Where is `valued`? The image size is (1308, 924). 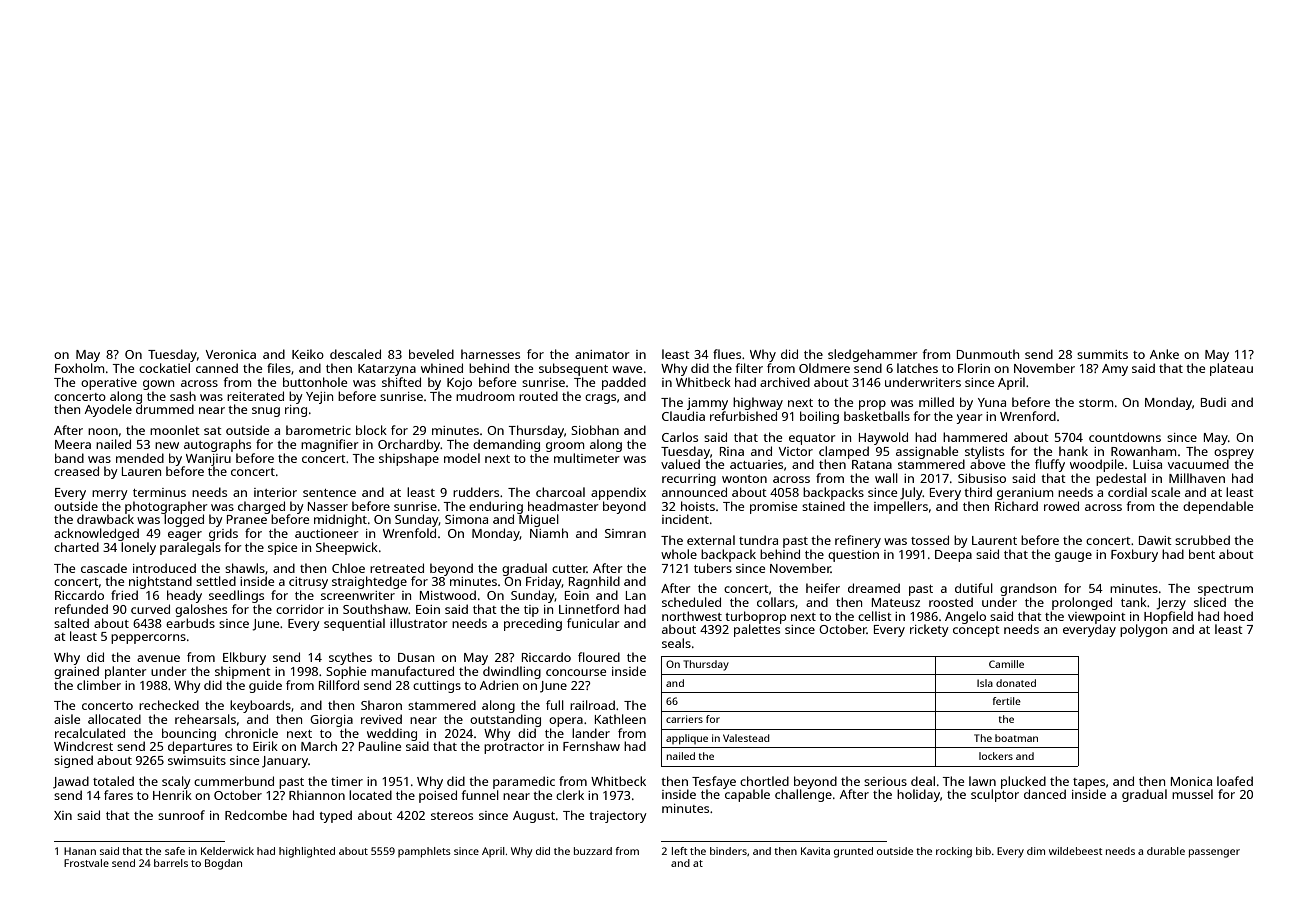 valued is located at coordinates (680, 464).
